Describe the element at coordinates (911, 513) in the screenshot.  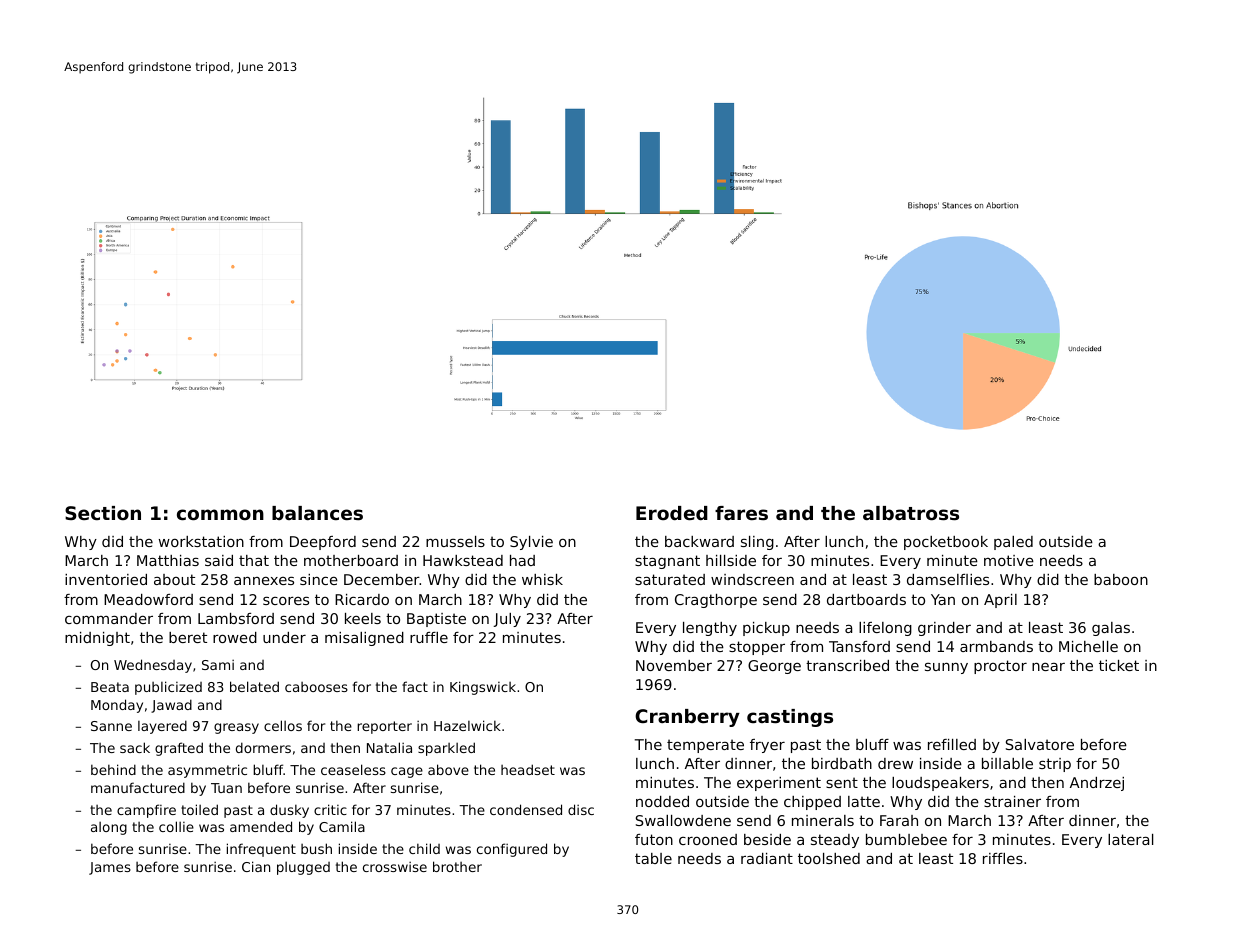
I see `albatross` at that location.
